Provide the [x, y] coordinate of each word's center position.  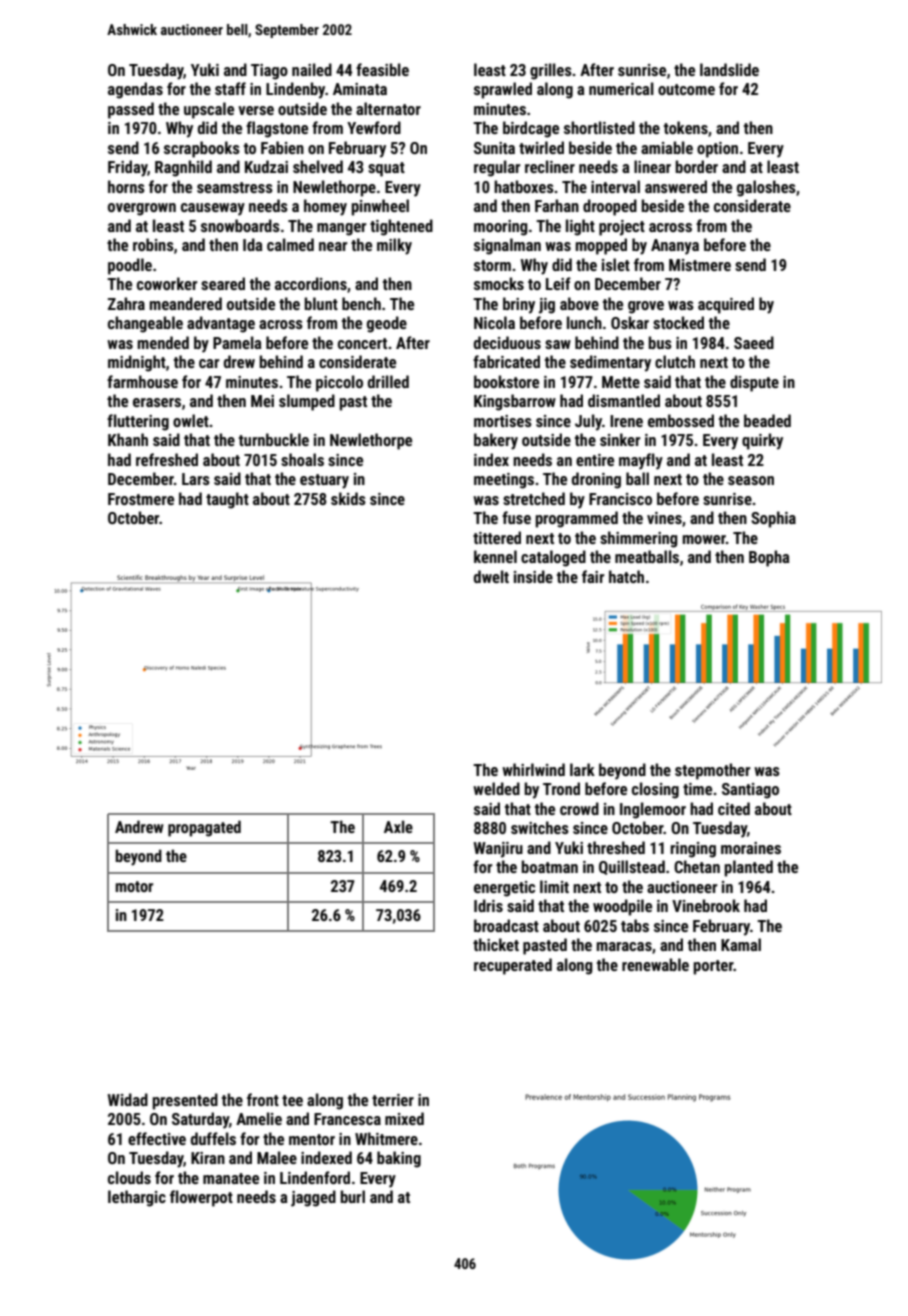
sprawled [503, 90]
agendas [135, 90]
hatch [626, 576]
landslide [729, 69]
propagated [204, 828]
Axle [398, 826]
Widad [127, 1099]
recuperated [513, 966]
